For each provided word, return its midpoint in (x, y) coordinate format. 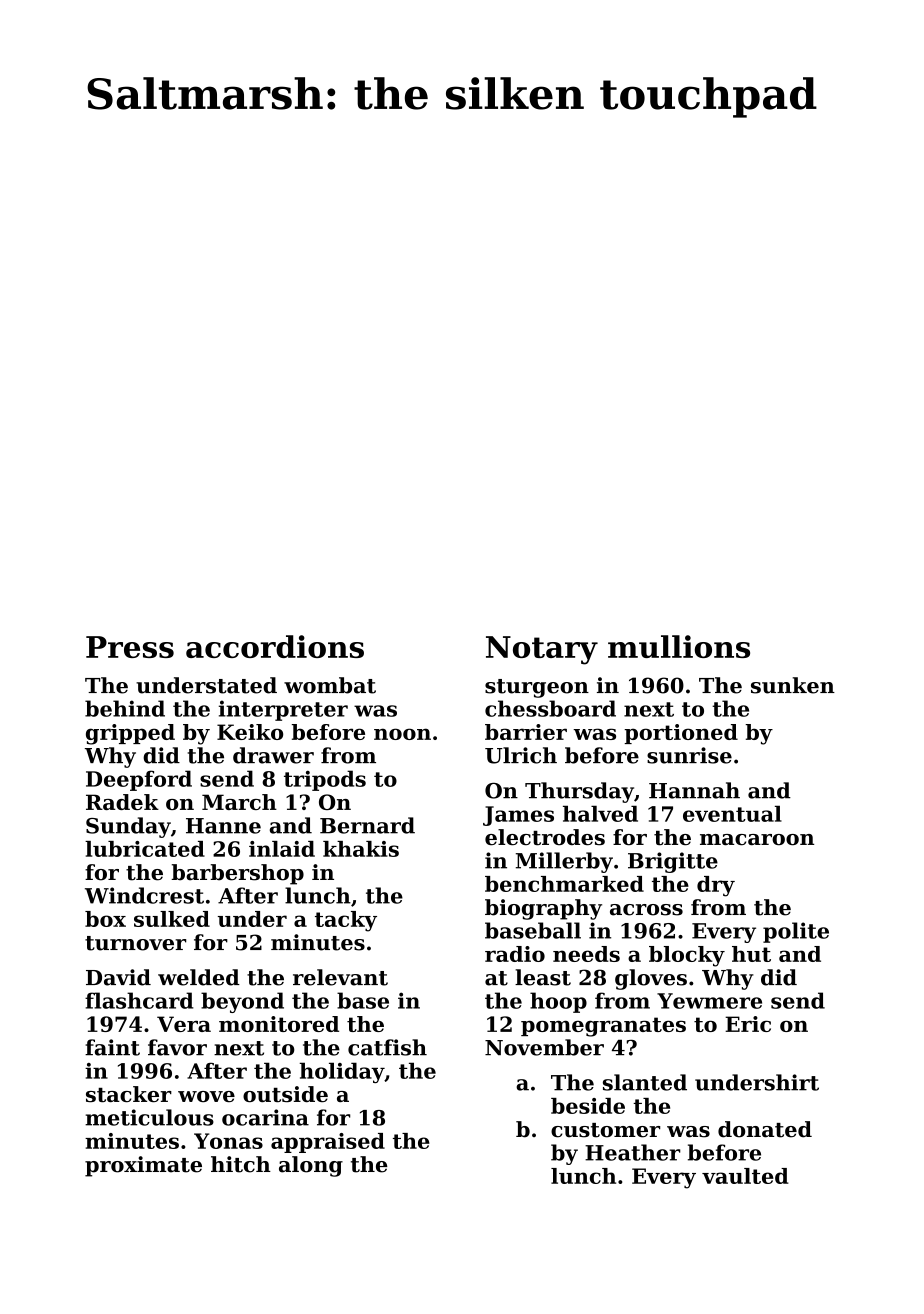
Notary (542, 650)
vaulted (745, 1176)
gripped (130, 734)
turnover (135, 943)
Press (130, 647)
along (311, 1166)
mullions (679, 646)
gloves (651, 979)
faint (112, 1047)
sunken (793, 685)
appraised (328, 1143)
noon (402, 734)
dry (716, 886)
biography (543, 909)
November (544, 1047)
